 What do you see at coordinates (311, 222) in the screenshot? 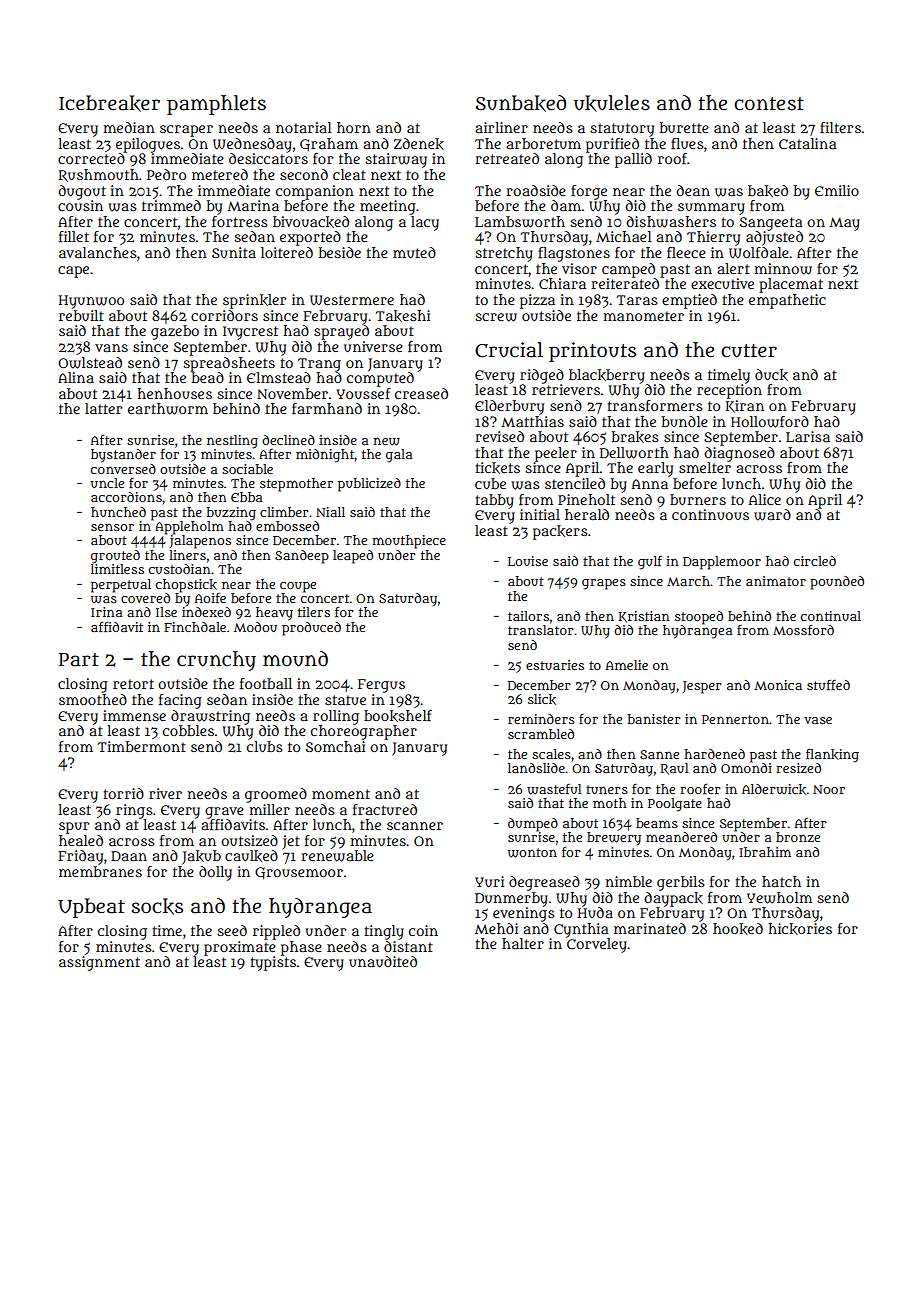
I see `bivouacked` at bounding box center [311, 222].
